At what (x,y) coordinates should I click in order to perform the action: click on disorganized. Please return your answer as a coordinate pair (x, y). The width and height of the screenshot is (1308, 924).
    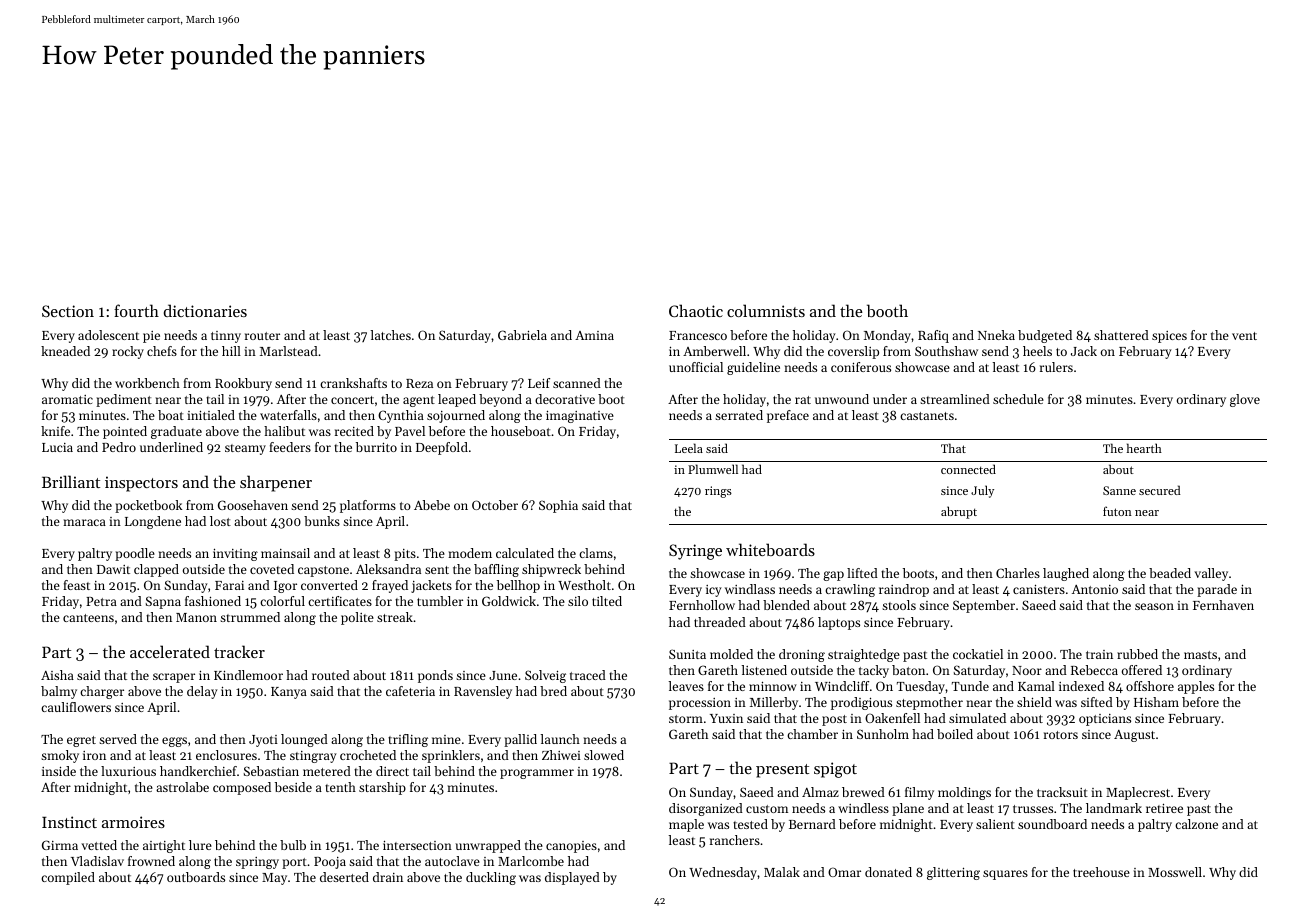
    Looking at the image, I should click on (706, 809).
